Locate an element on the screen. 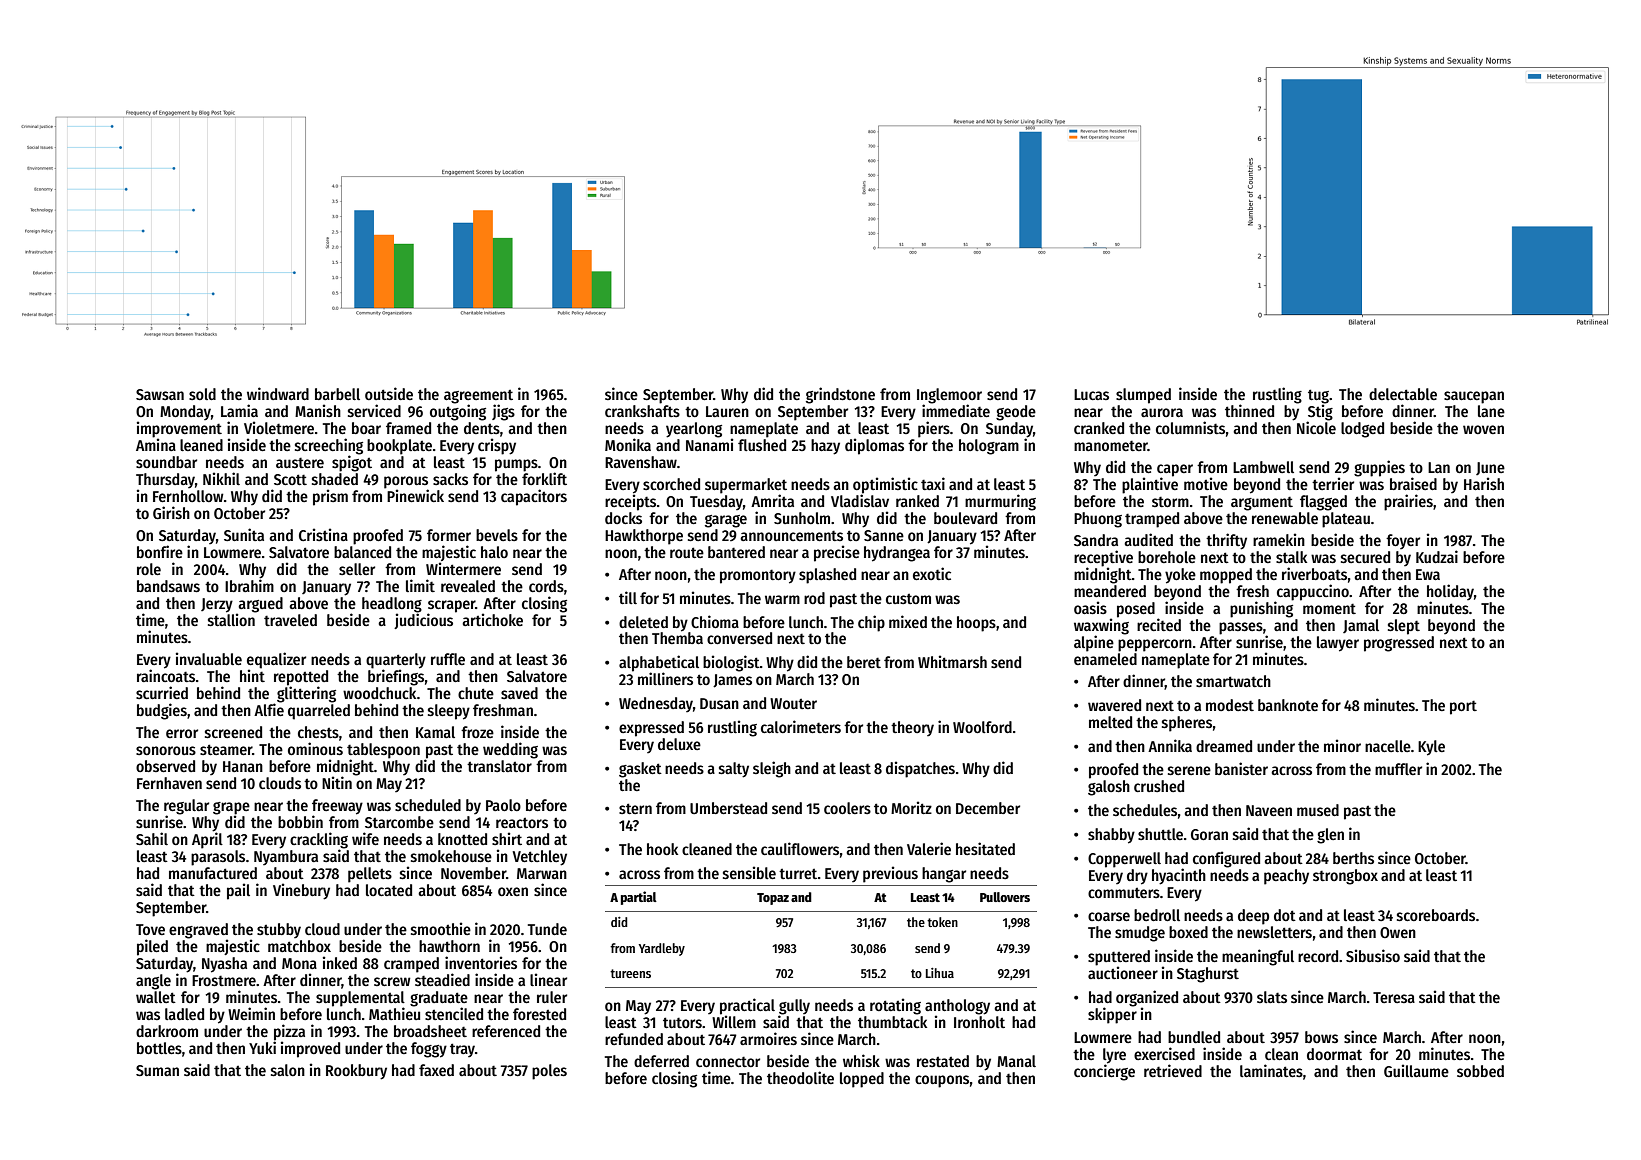  agreement is located at coordinates (478, 397).
